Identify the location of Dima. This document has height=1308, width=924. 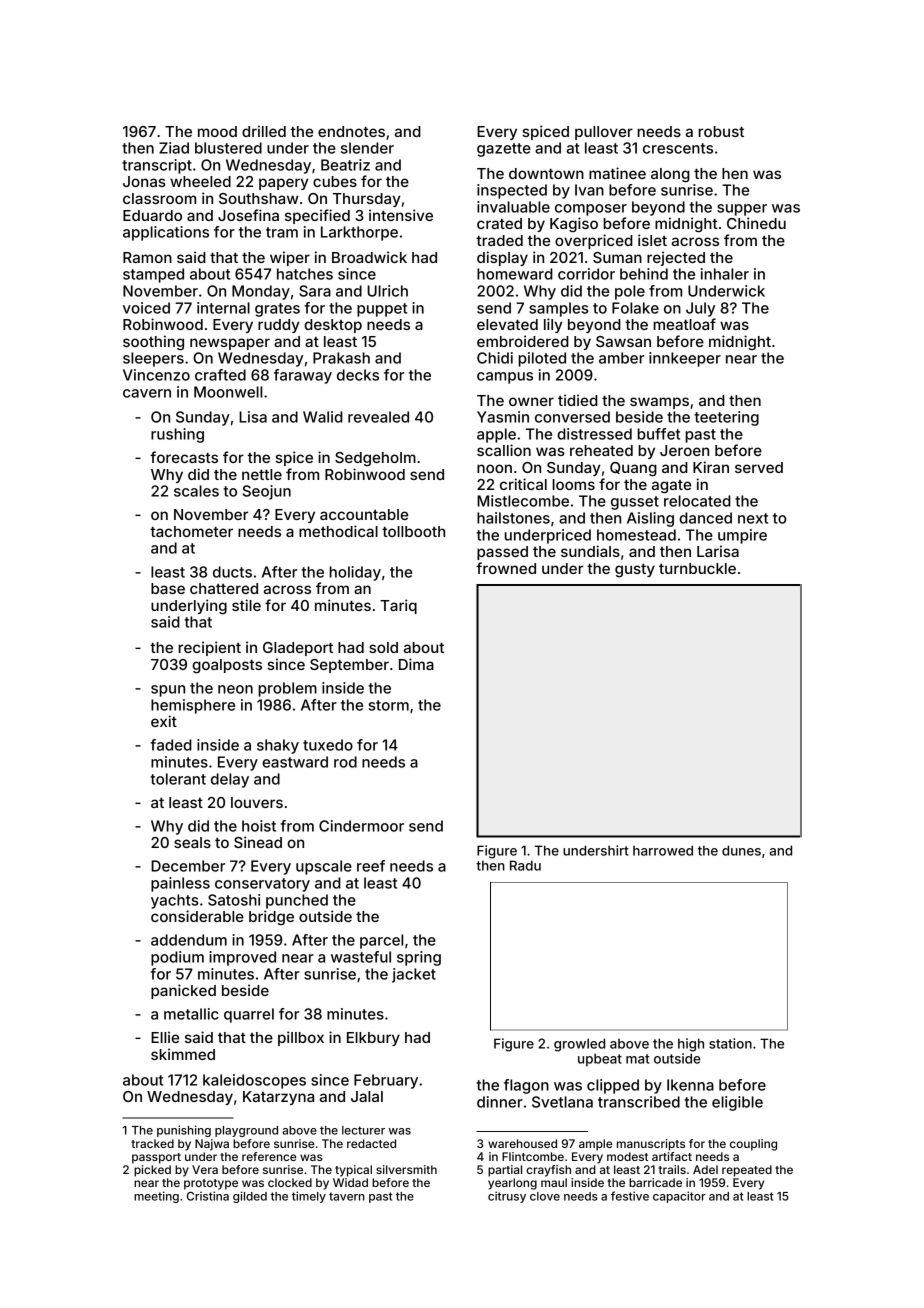
(416, 664).
